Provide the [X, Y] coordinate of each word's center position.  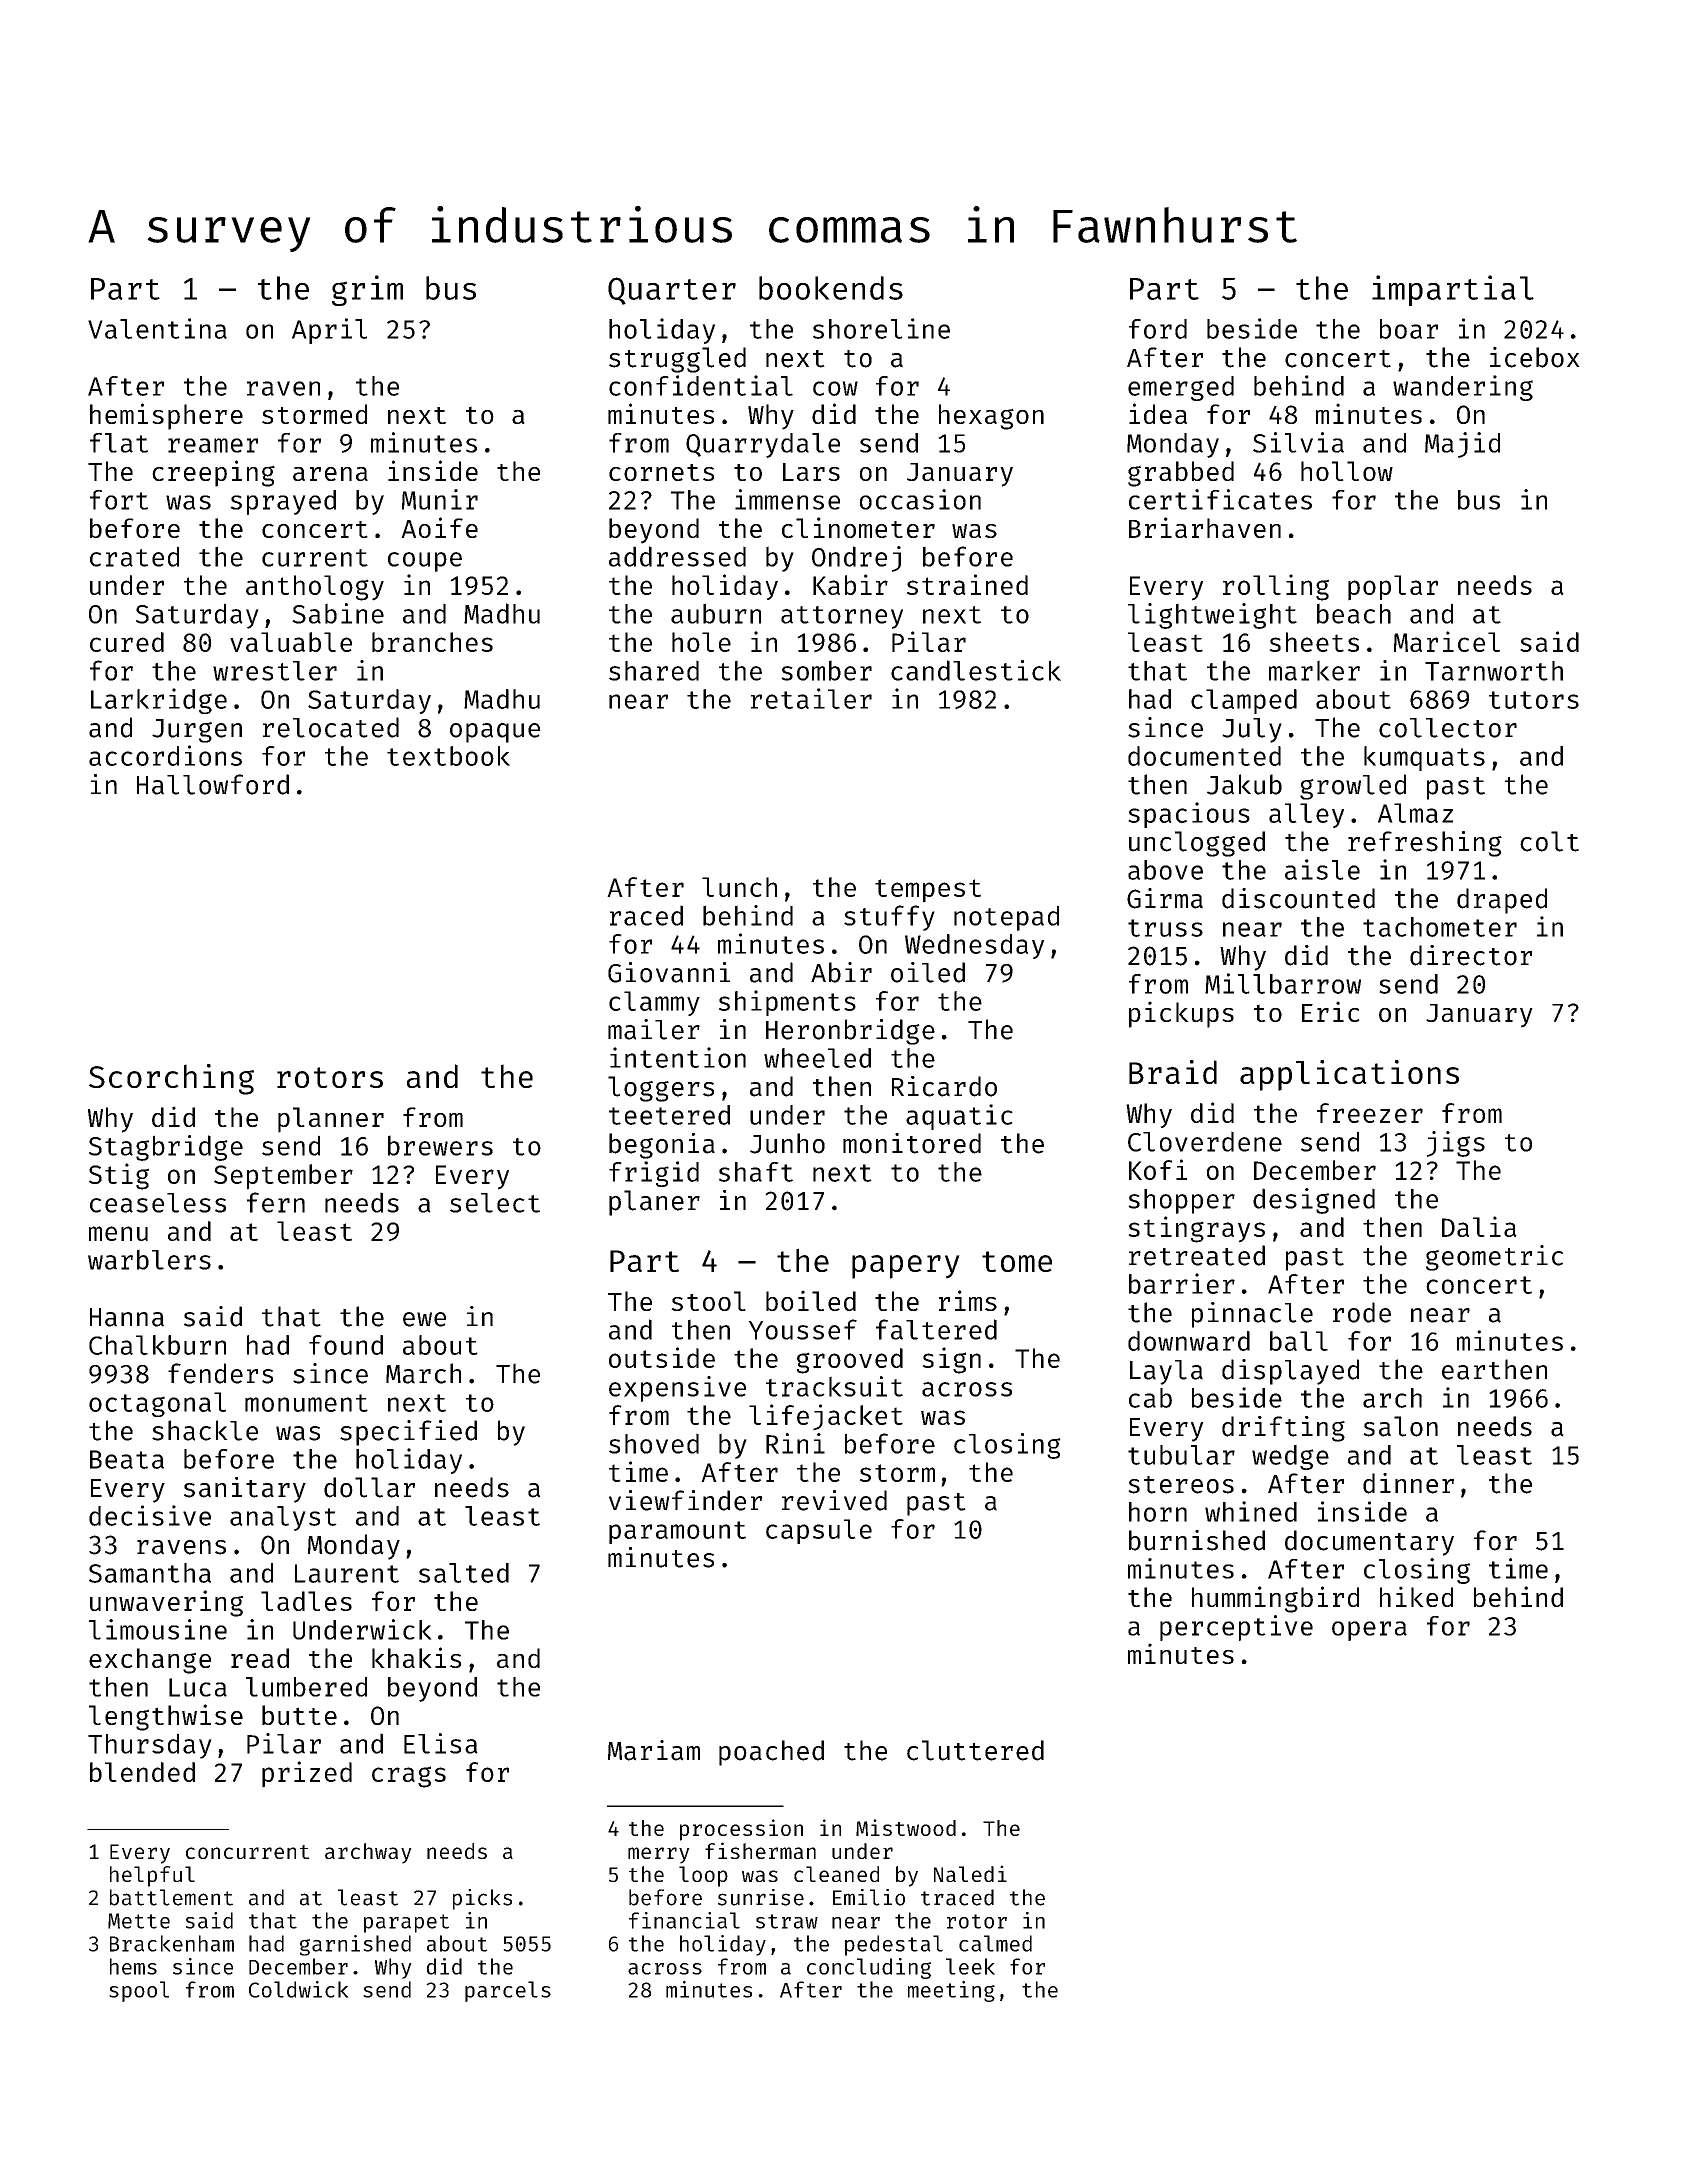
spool [139, 1991]
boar [1409, 329]
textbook [448, 756]
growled [1353, 787]
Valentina [157, 328]
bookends [831, 288]
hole [701, 642]
